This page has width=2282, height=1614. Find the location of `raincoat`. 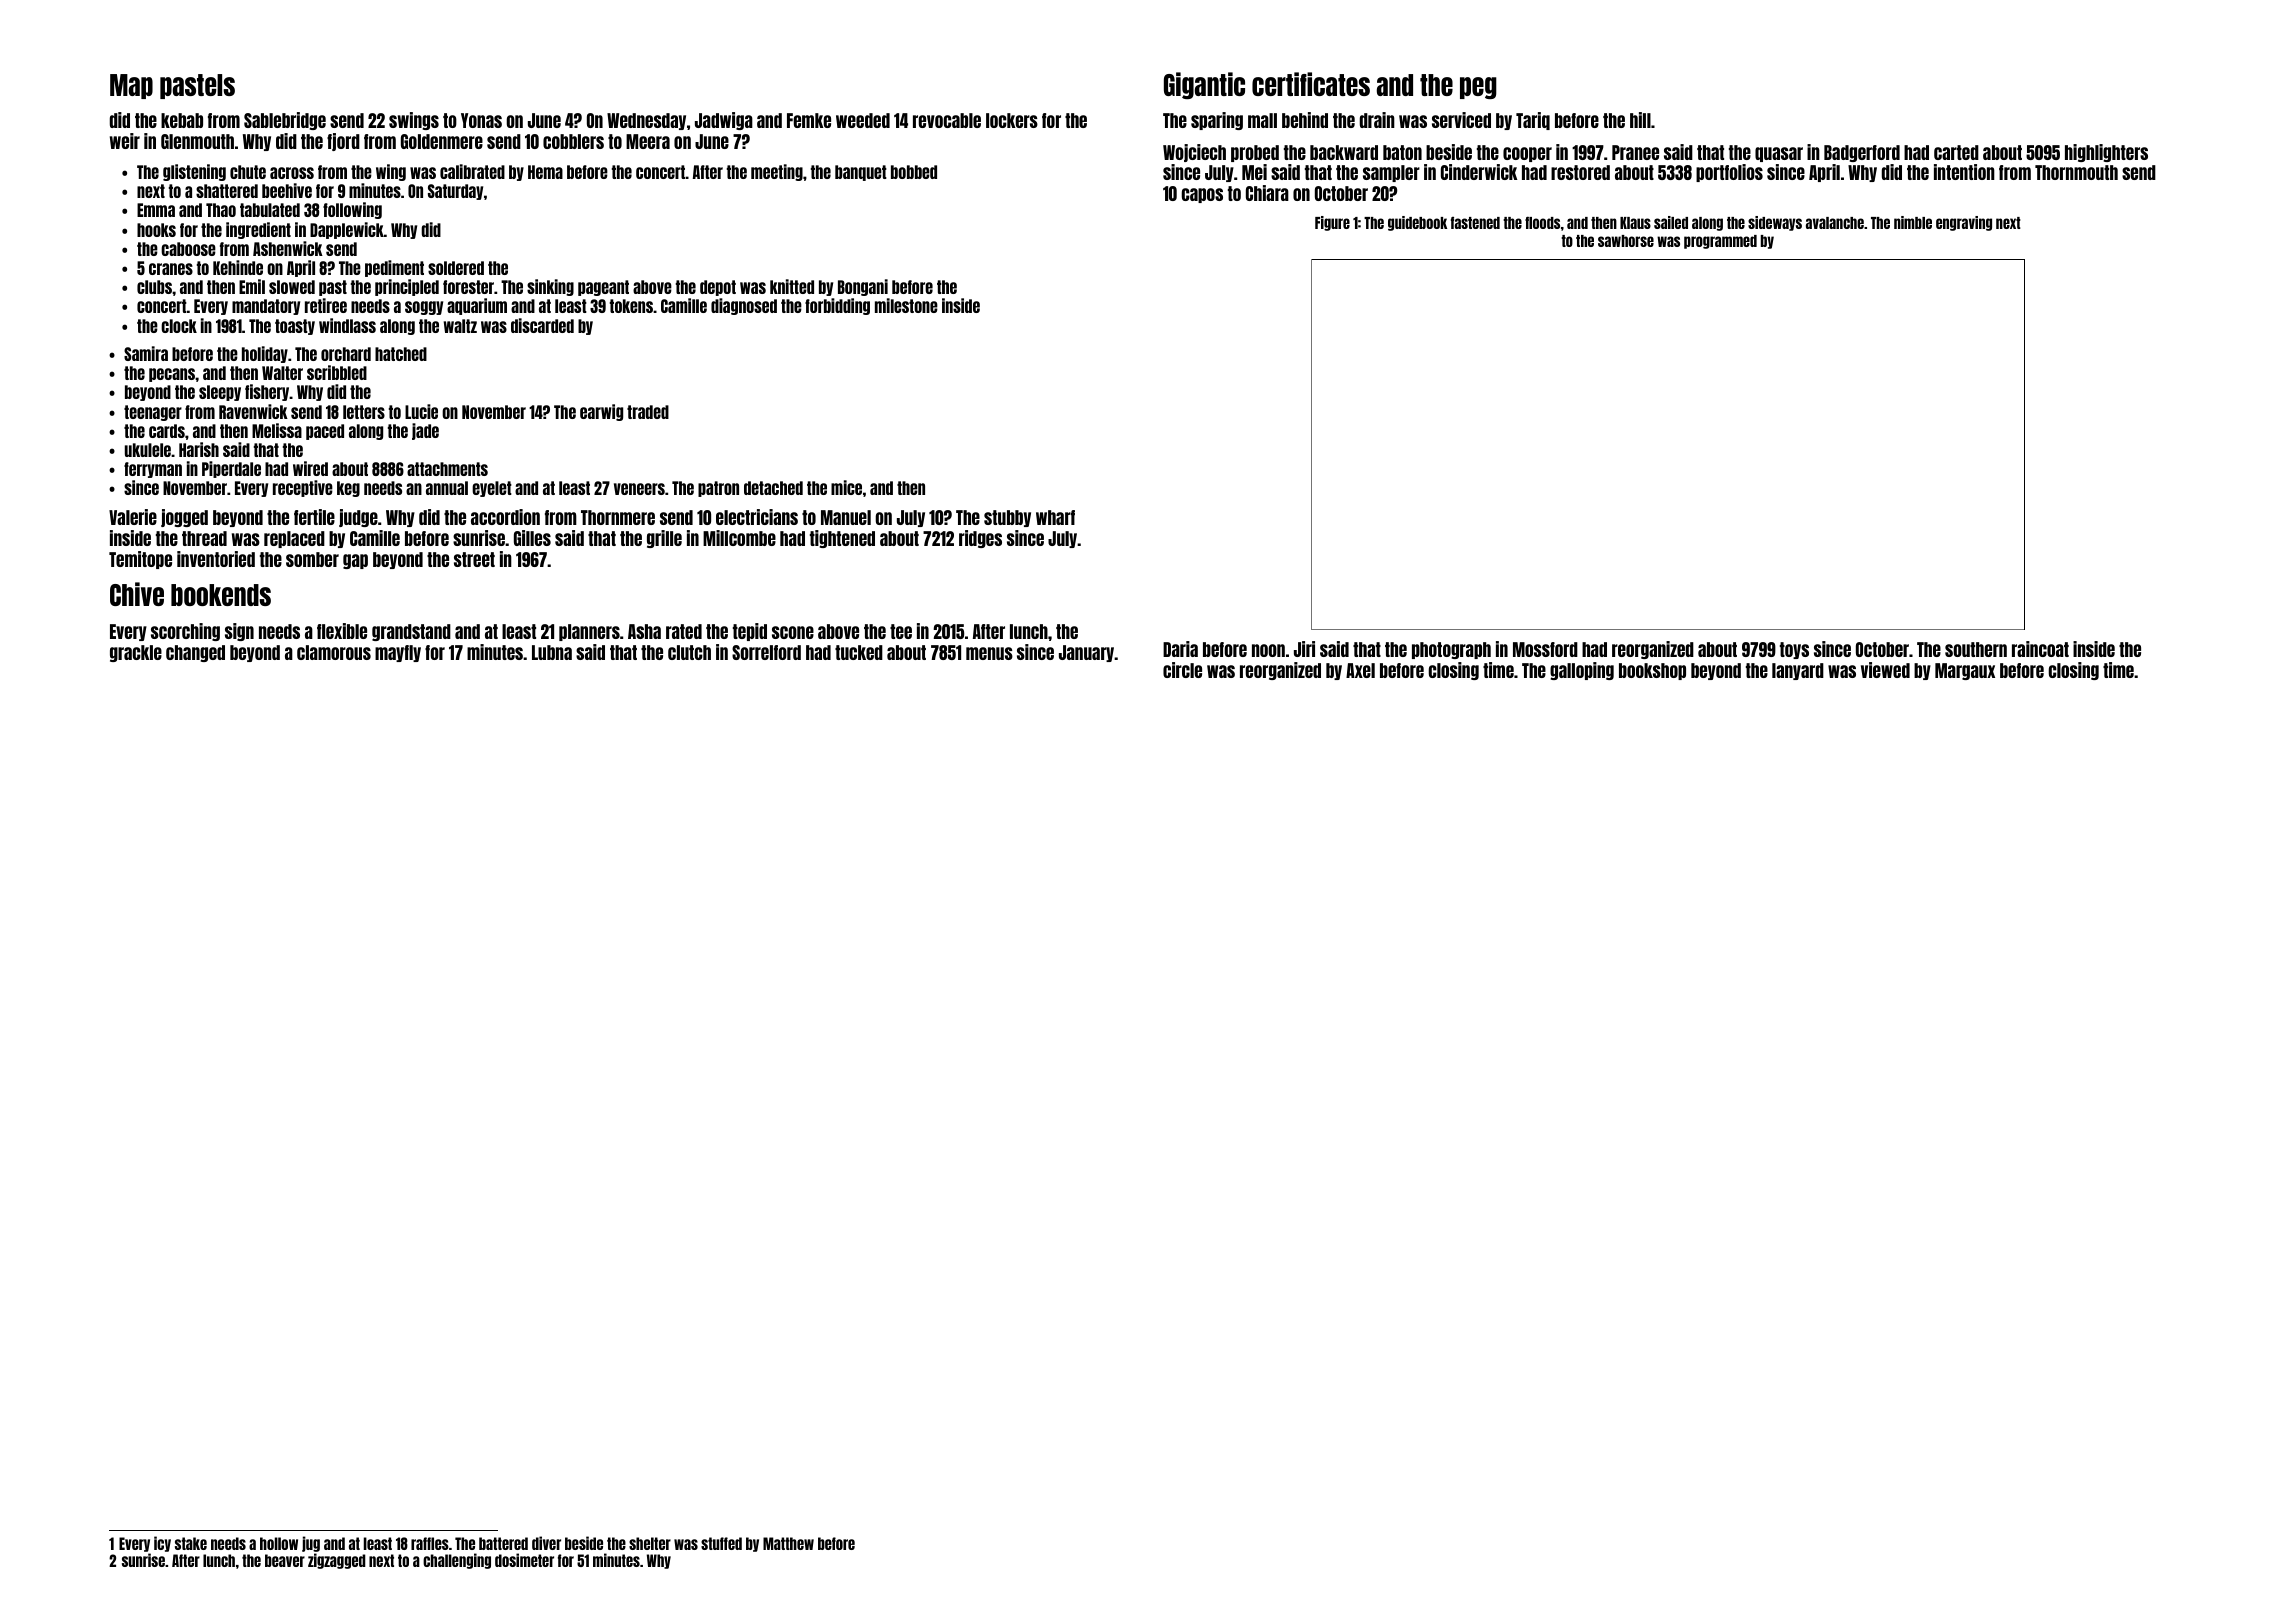

raincoat is located at coordinates (2040, 649).
